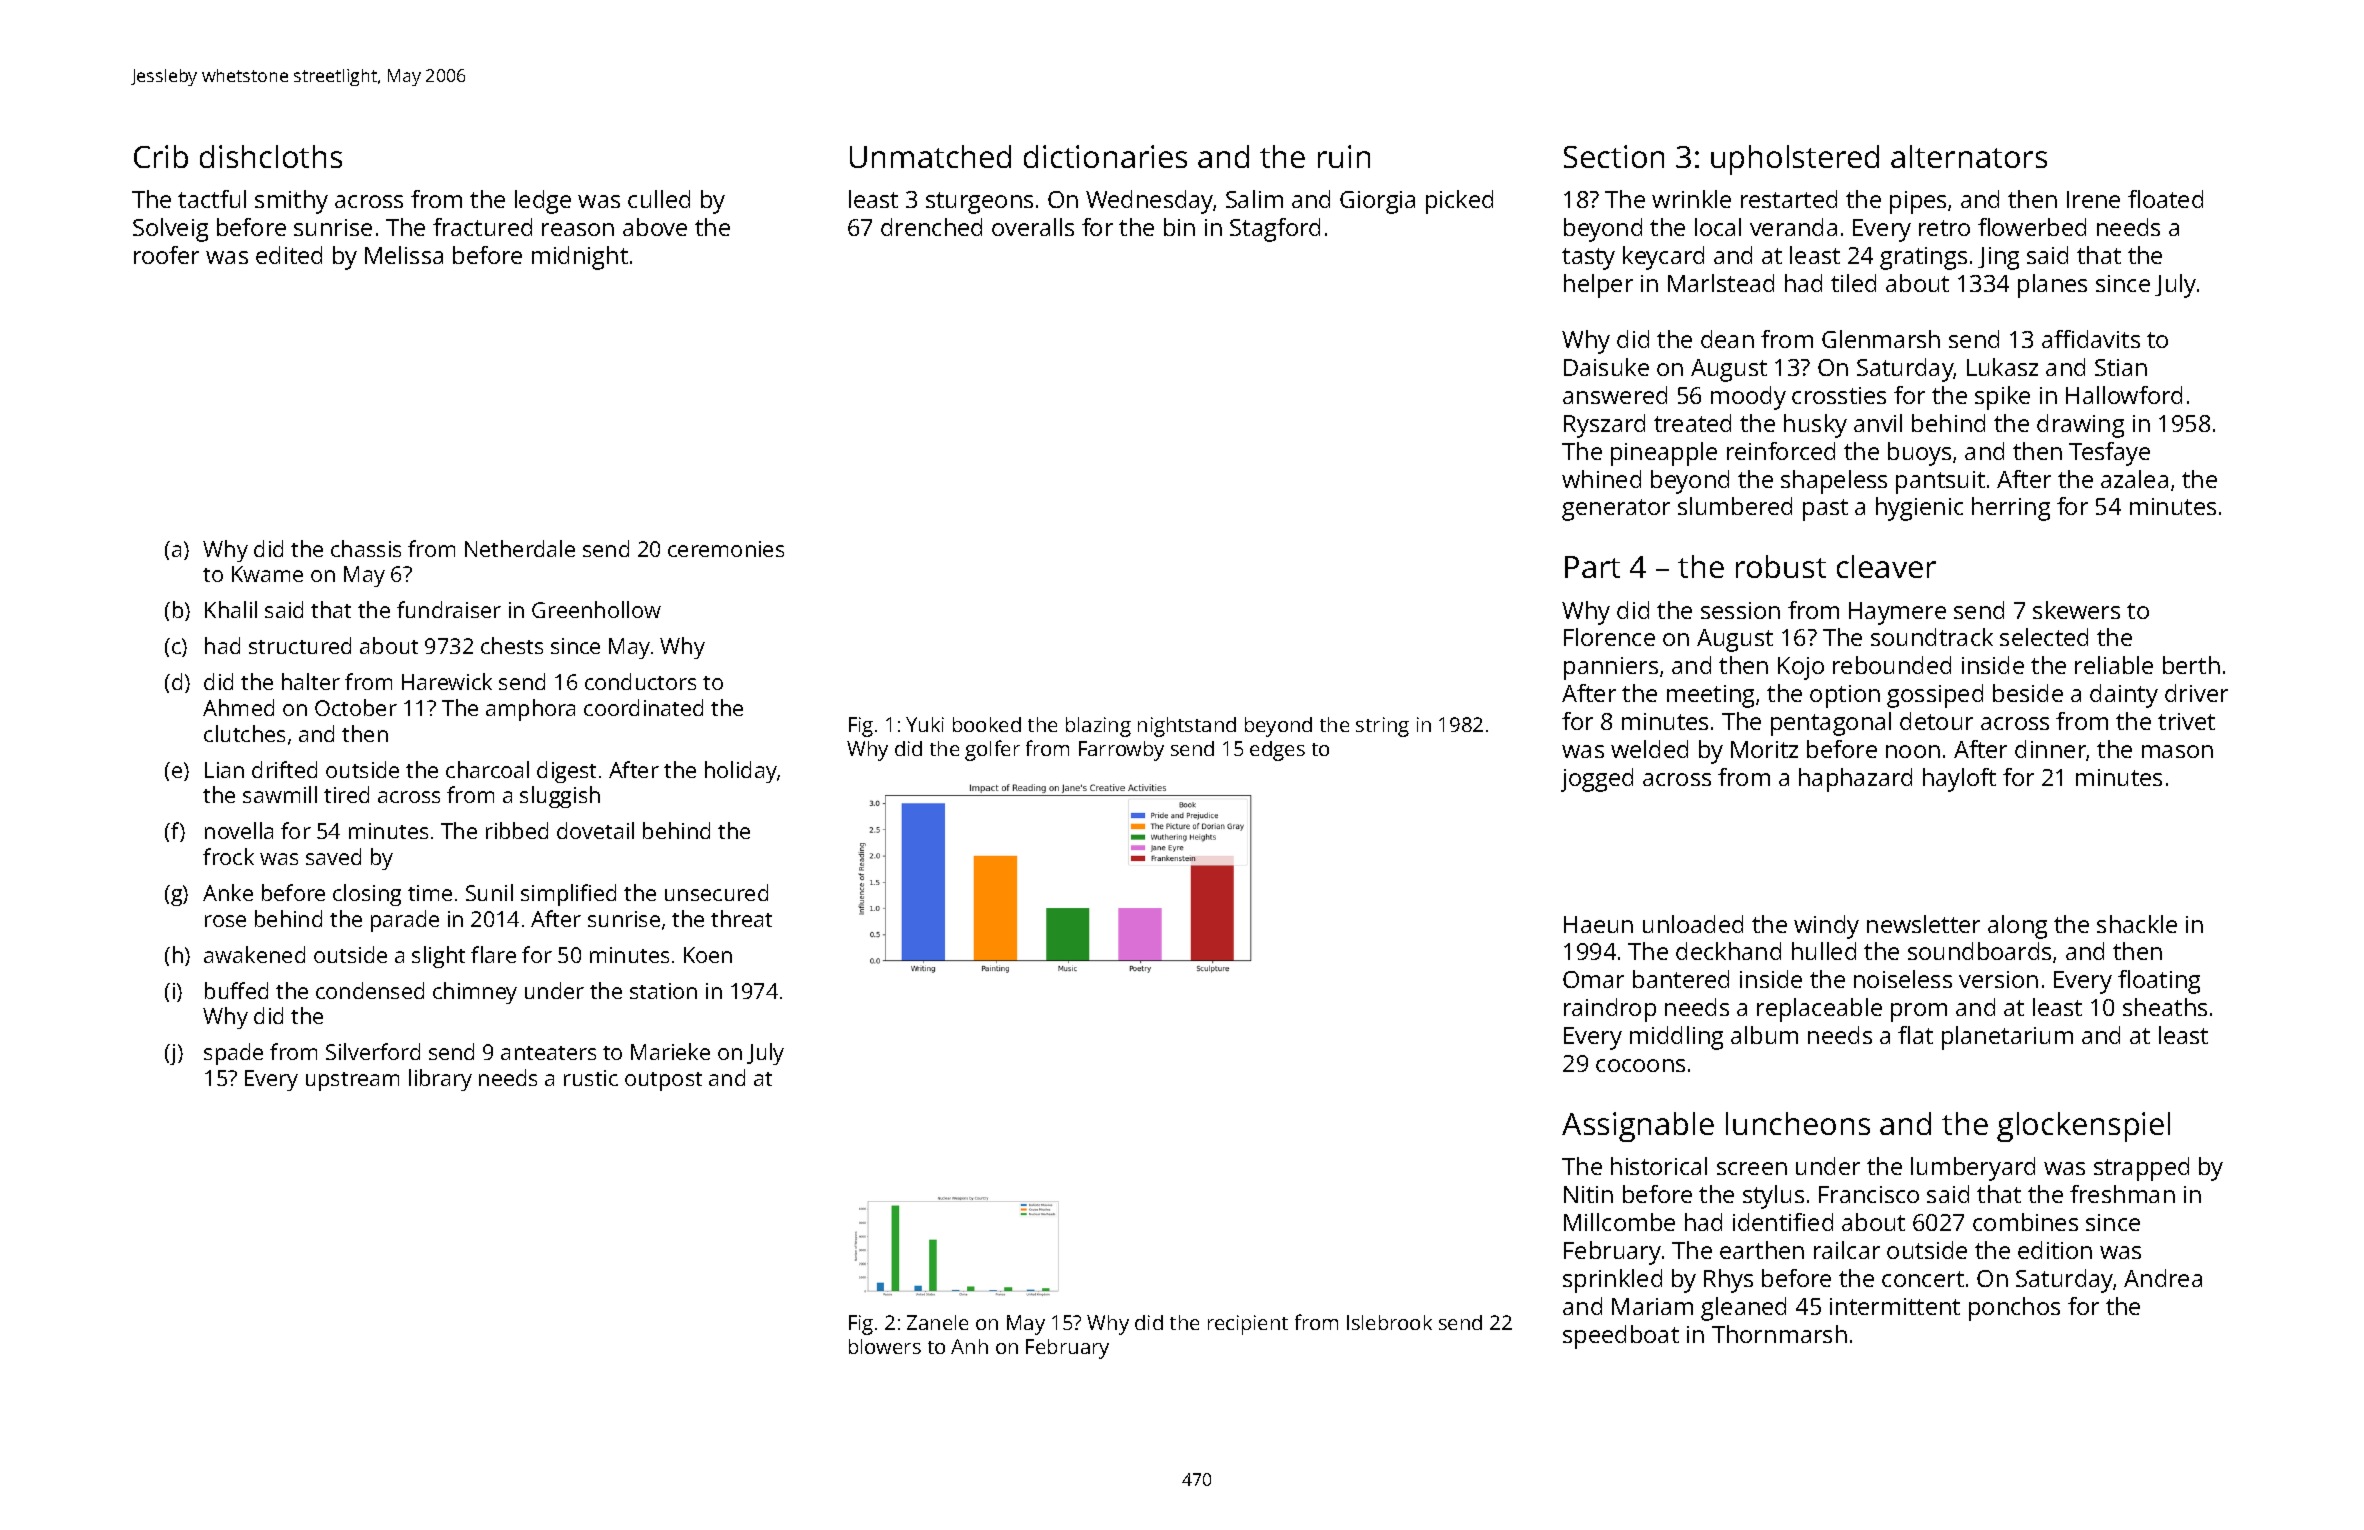 The height and width of the page is (1530, 2364). I want to click on drenched, so click(931, 227).
